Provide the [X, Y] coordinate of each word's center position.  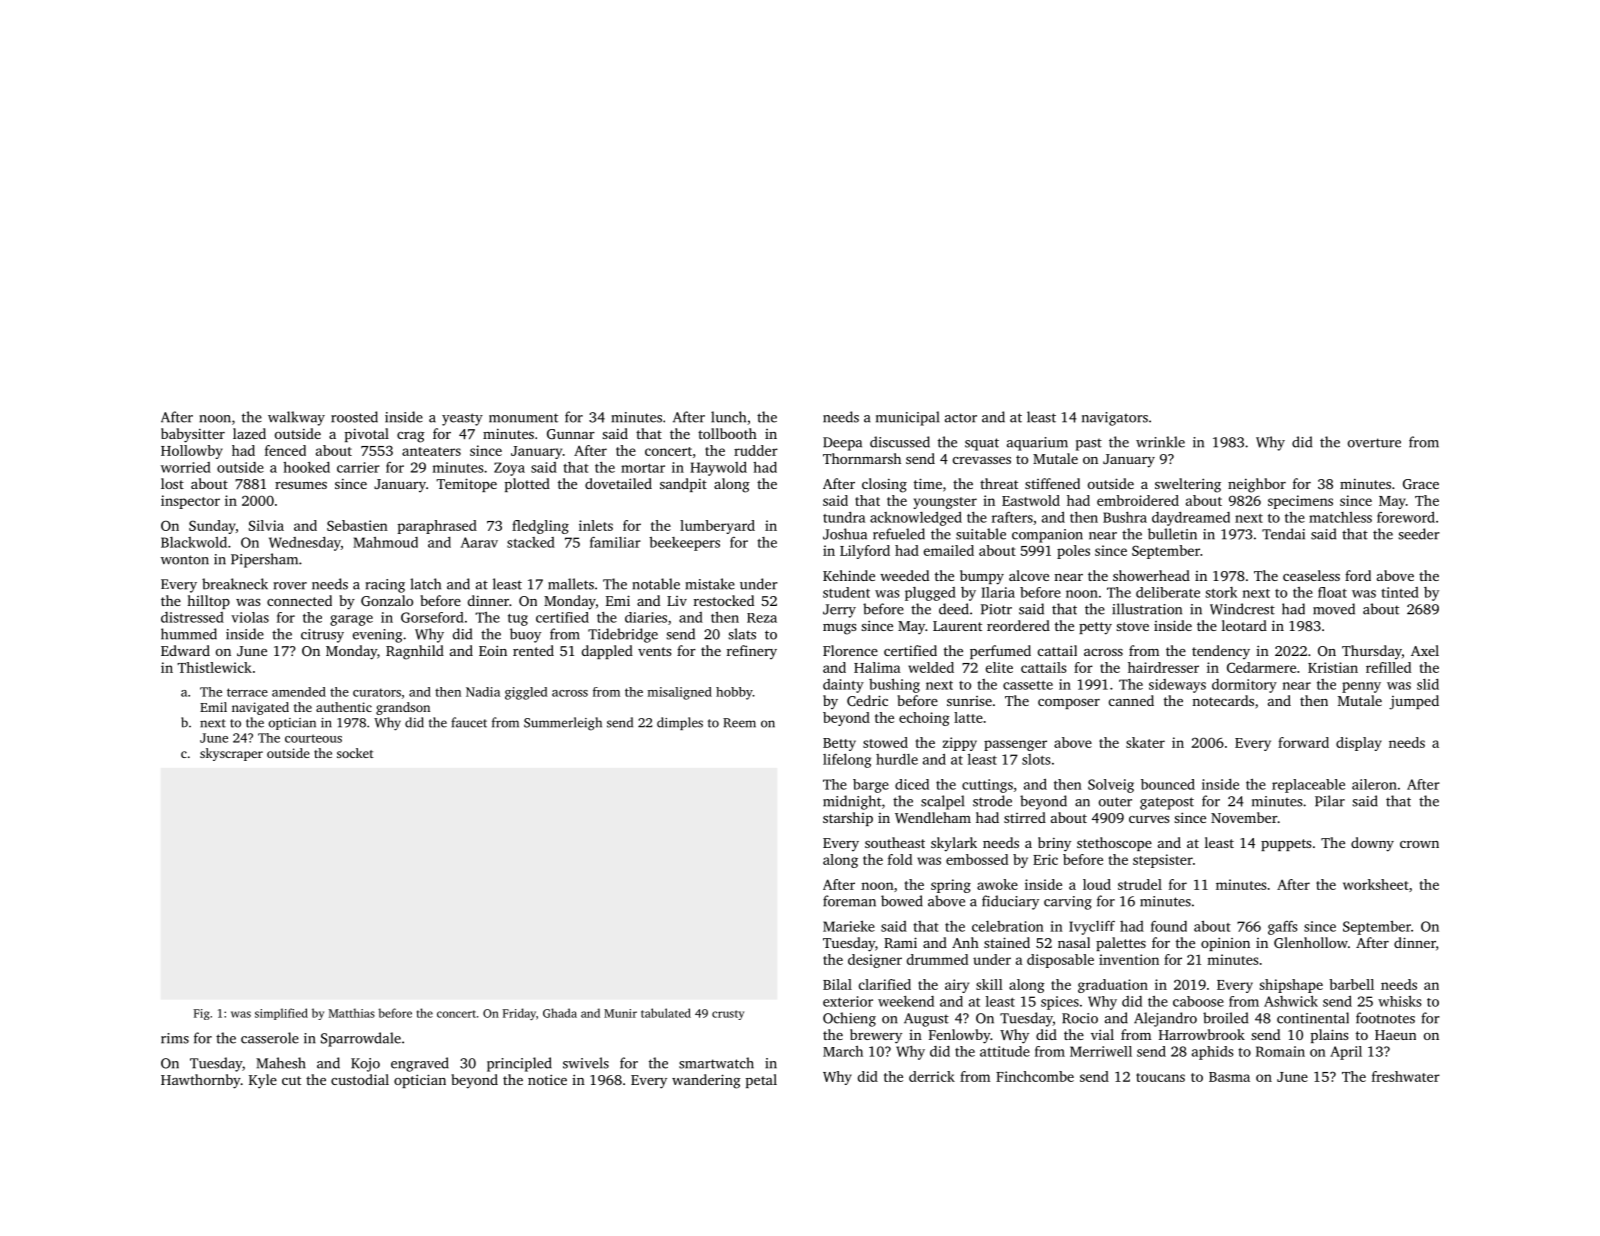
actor [961, 418]
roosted [354, 417]
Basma [1229, 1077]
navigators [1115, 419]
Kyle [263, 1081]
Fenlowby [959, 1036]
